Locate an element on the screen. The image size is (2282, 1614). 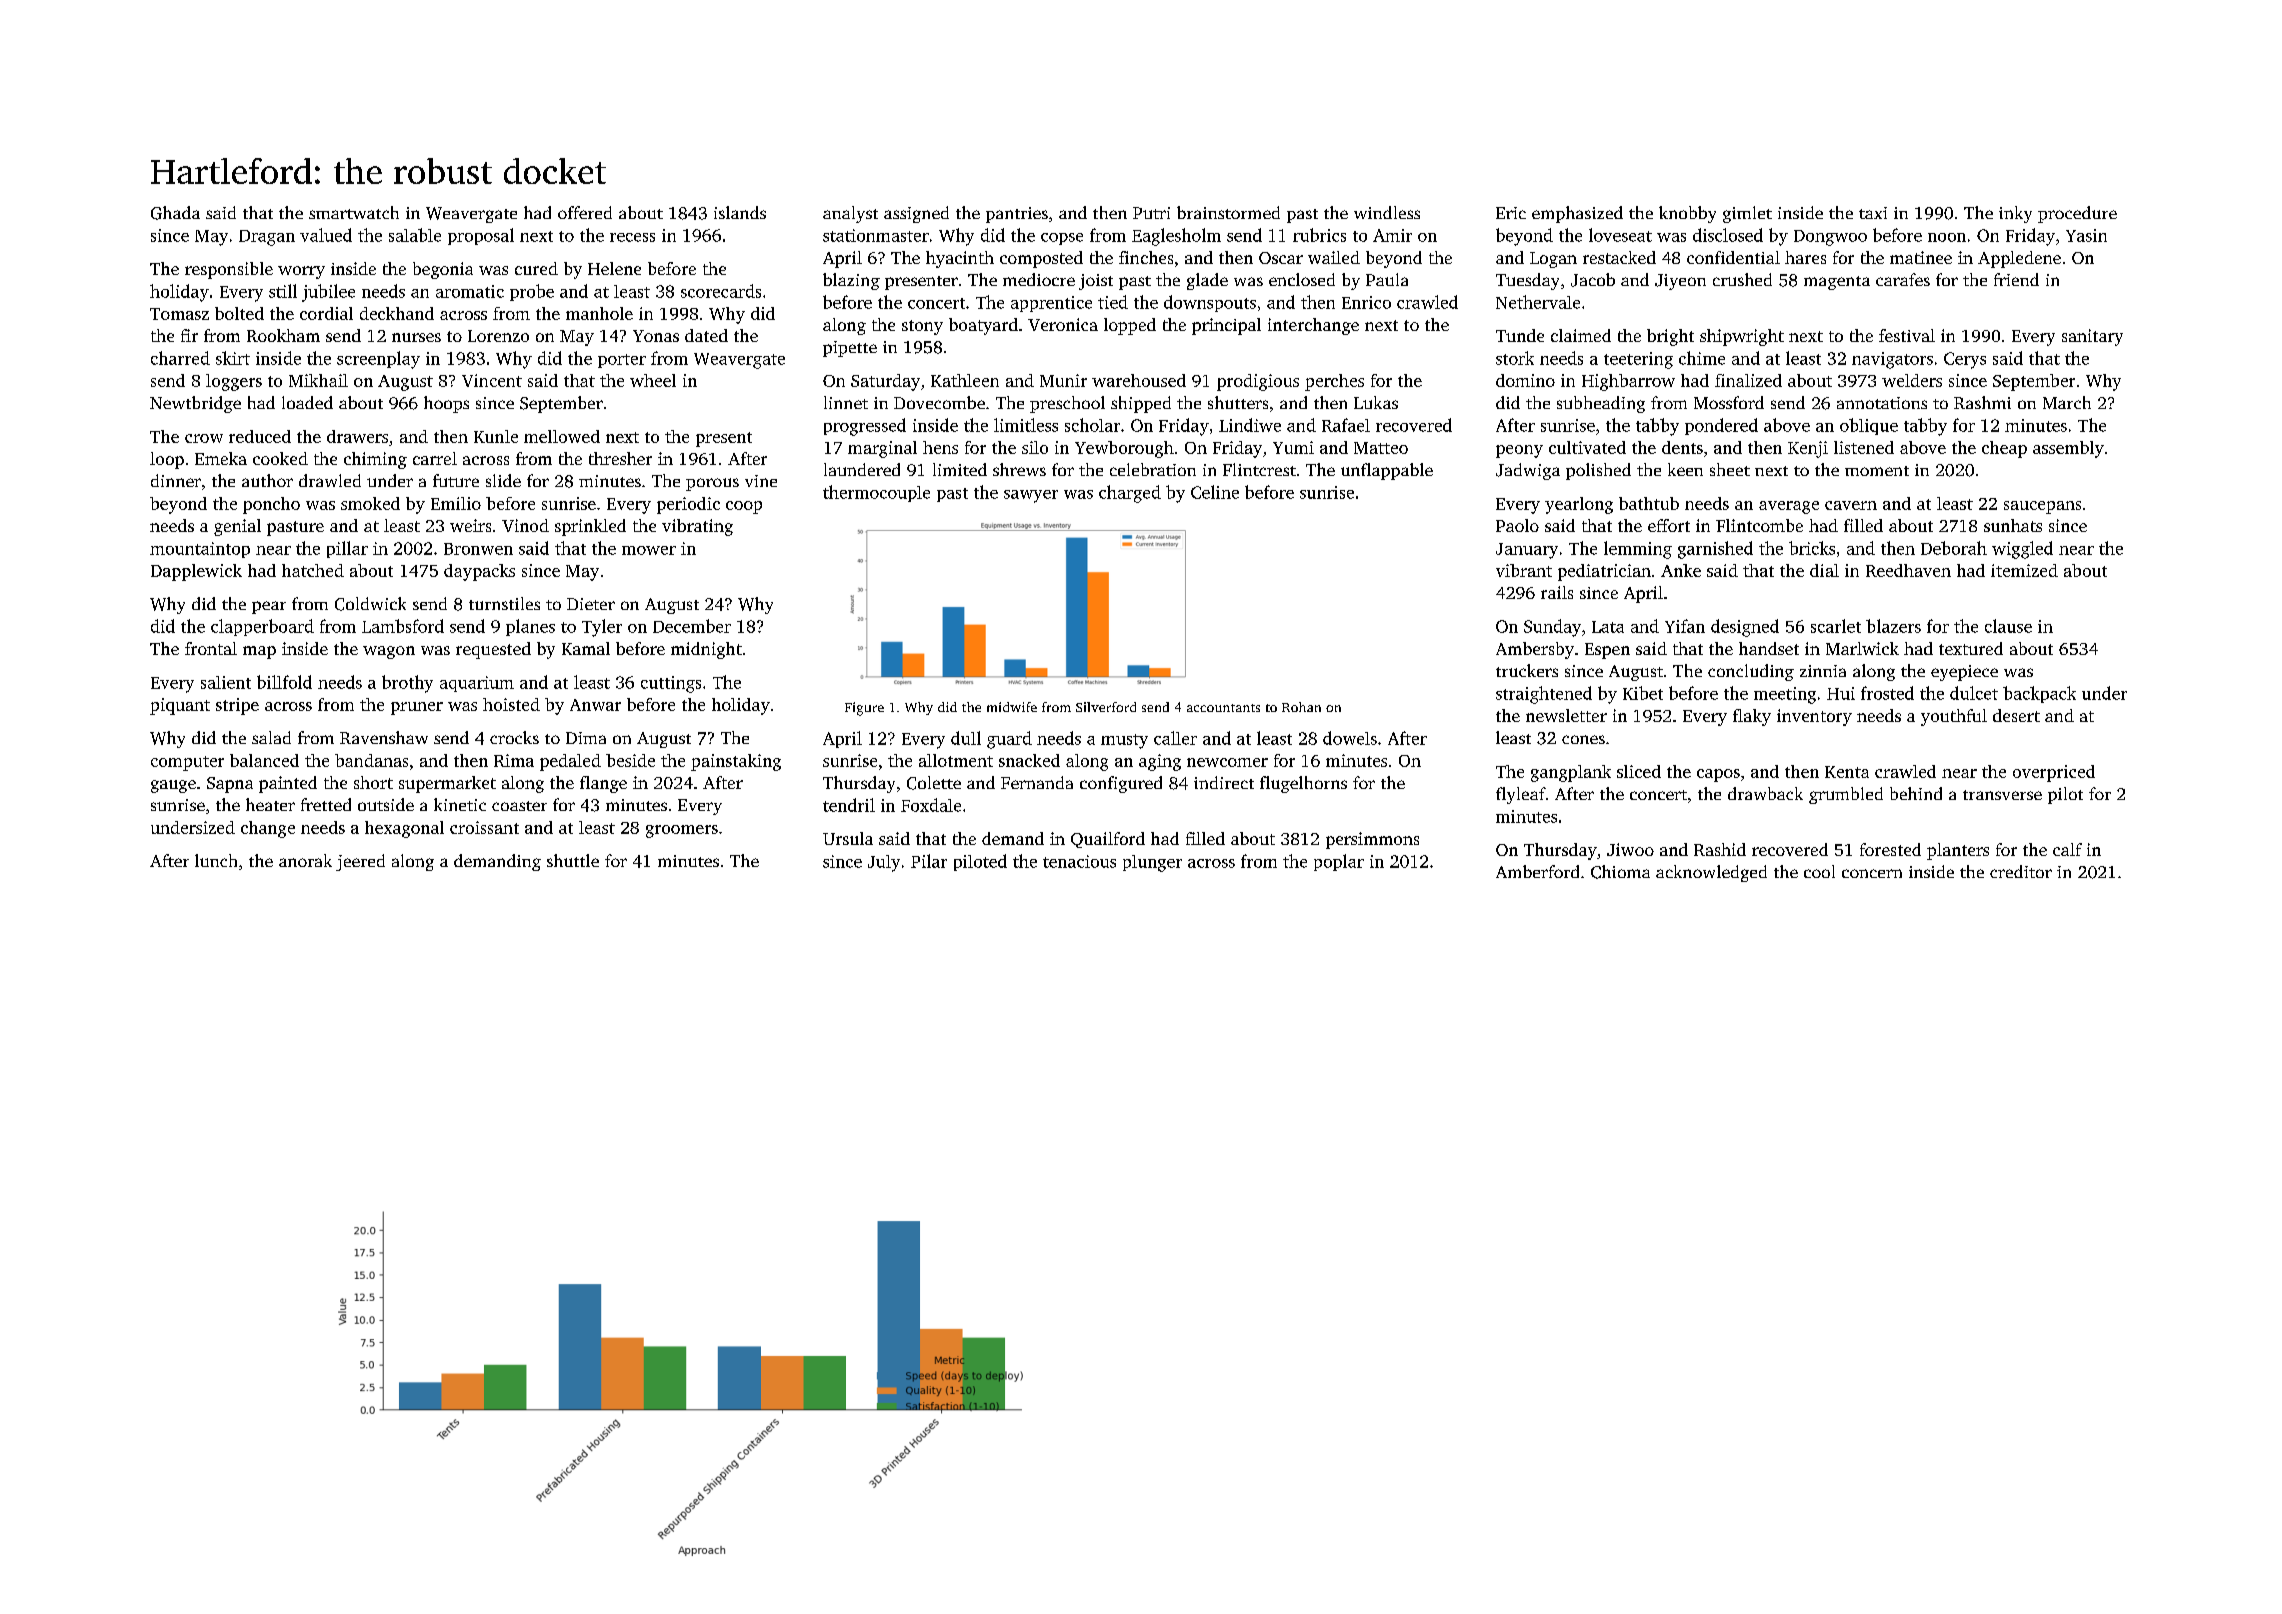
creditor is located at coordinates (2021, 871).
